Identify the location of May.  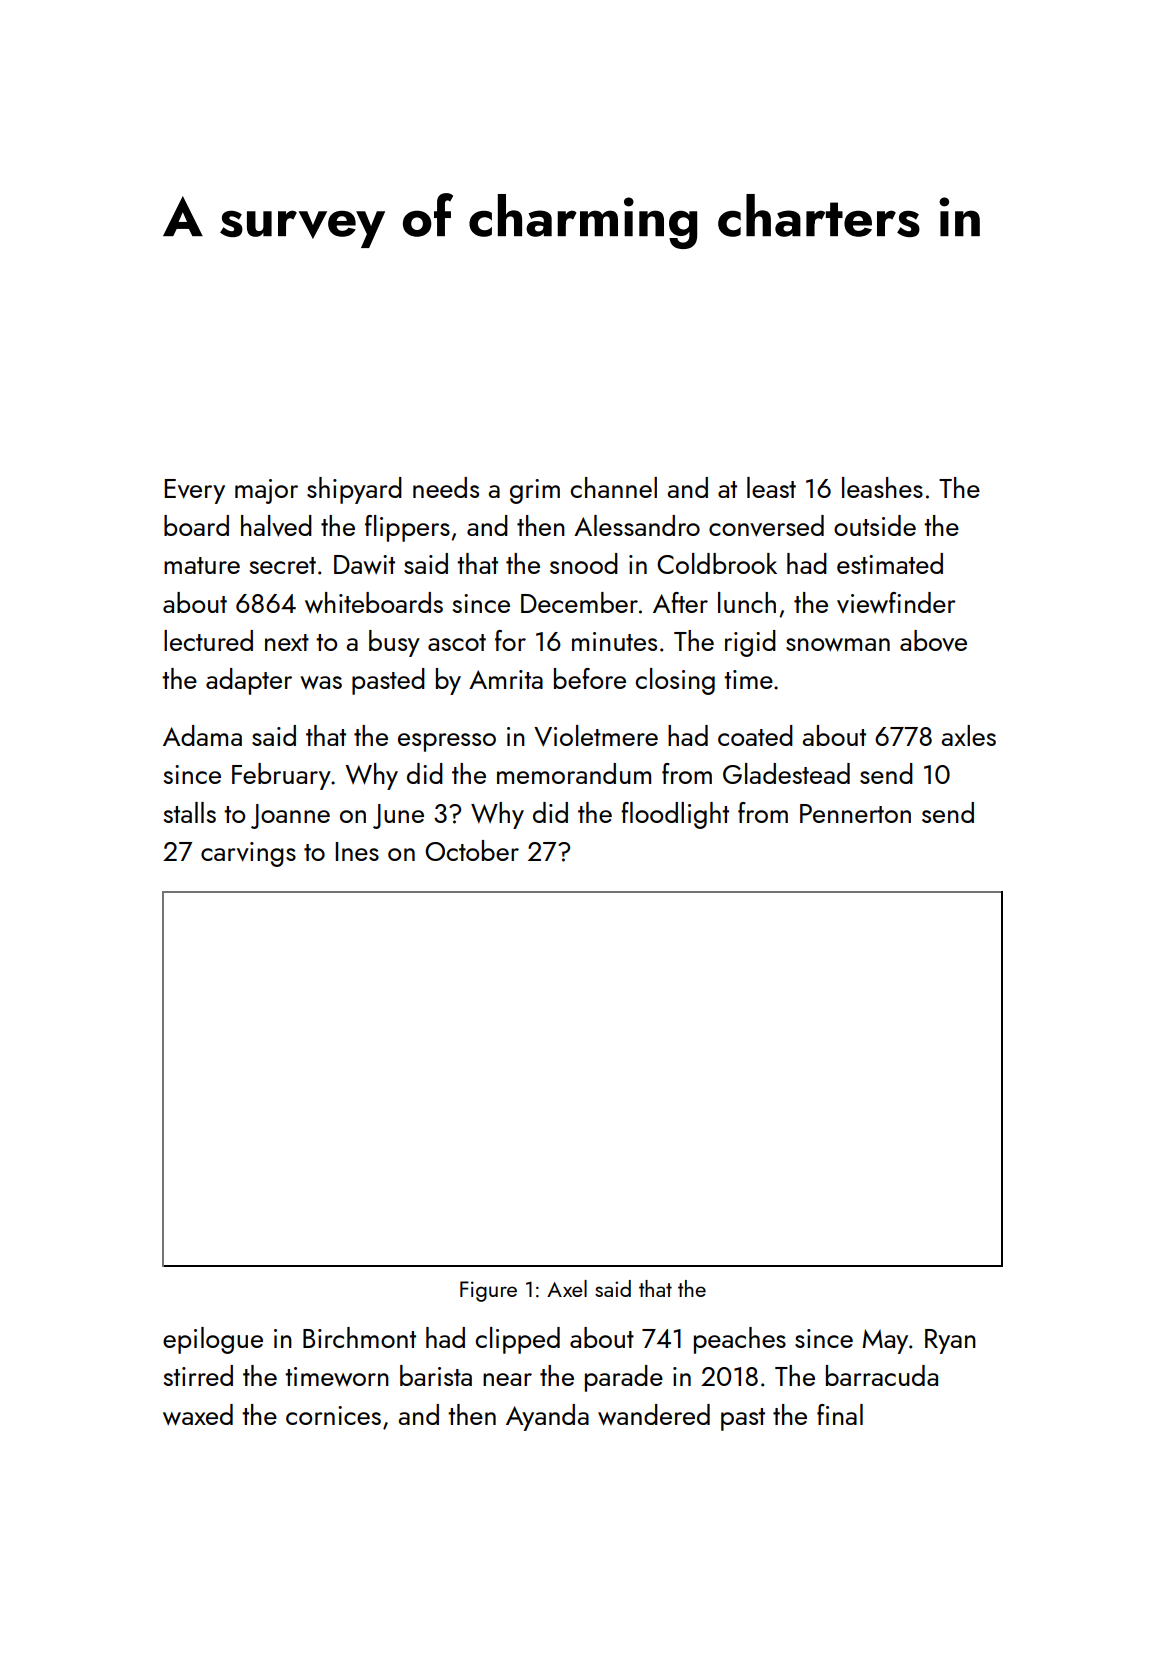
(885, 1341).
